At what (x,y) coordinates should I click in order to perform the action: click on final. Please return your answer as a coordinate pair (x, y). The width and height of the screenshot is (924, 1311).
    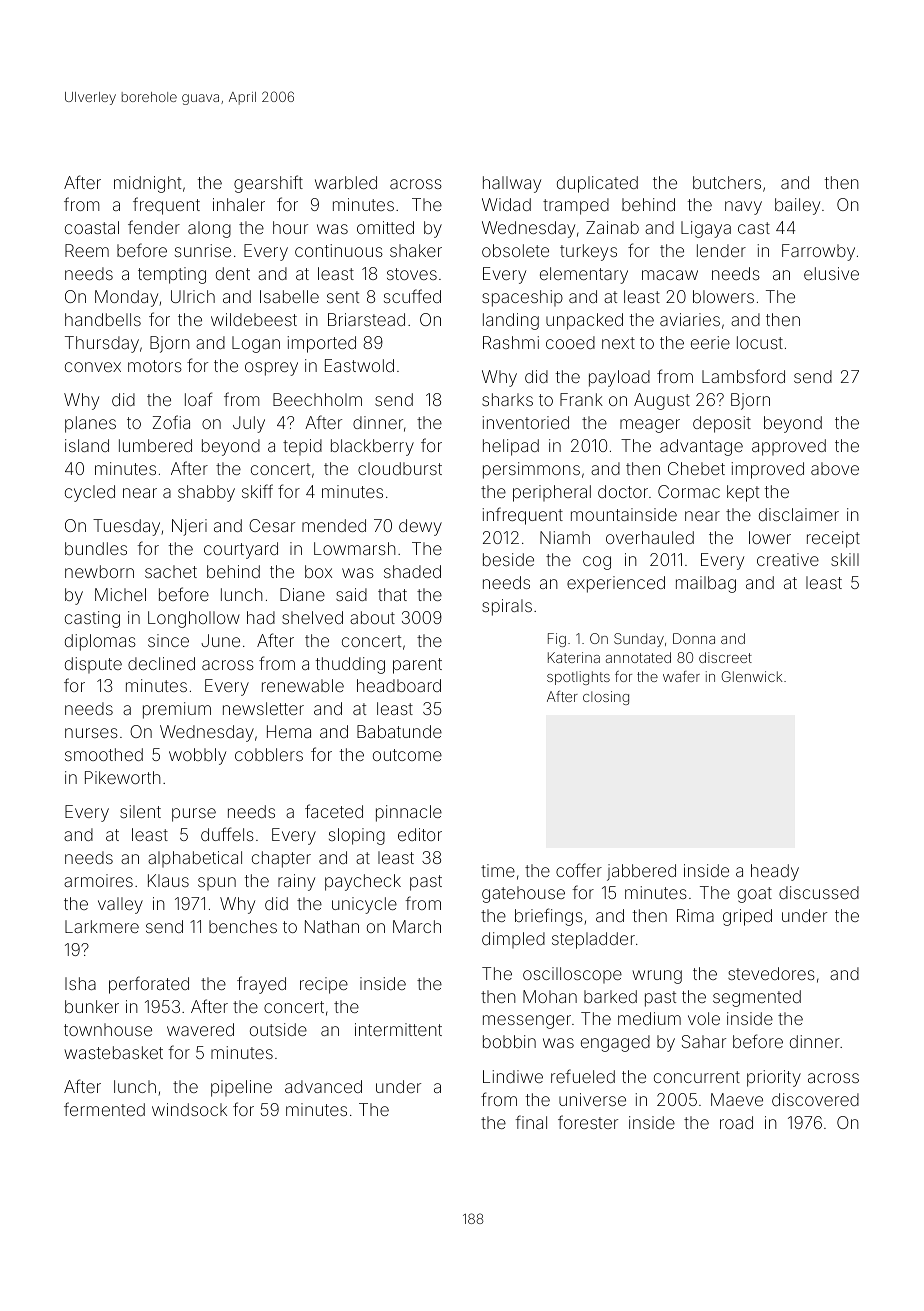
    Looking at the image, I should click on (531, 1122).
